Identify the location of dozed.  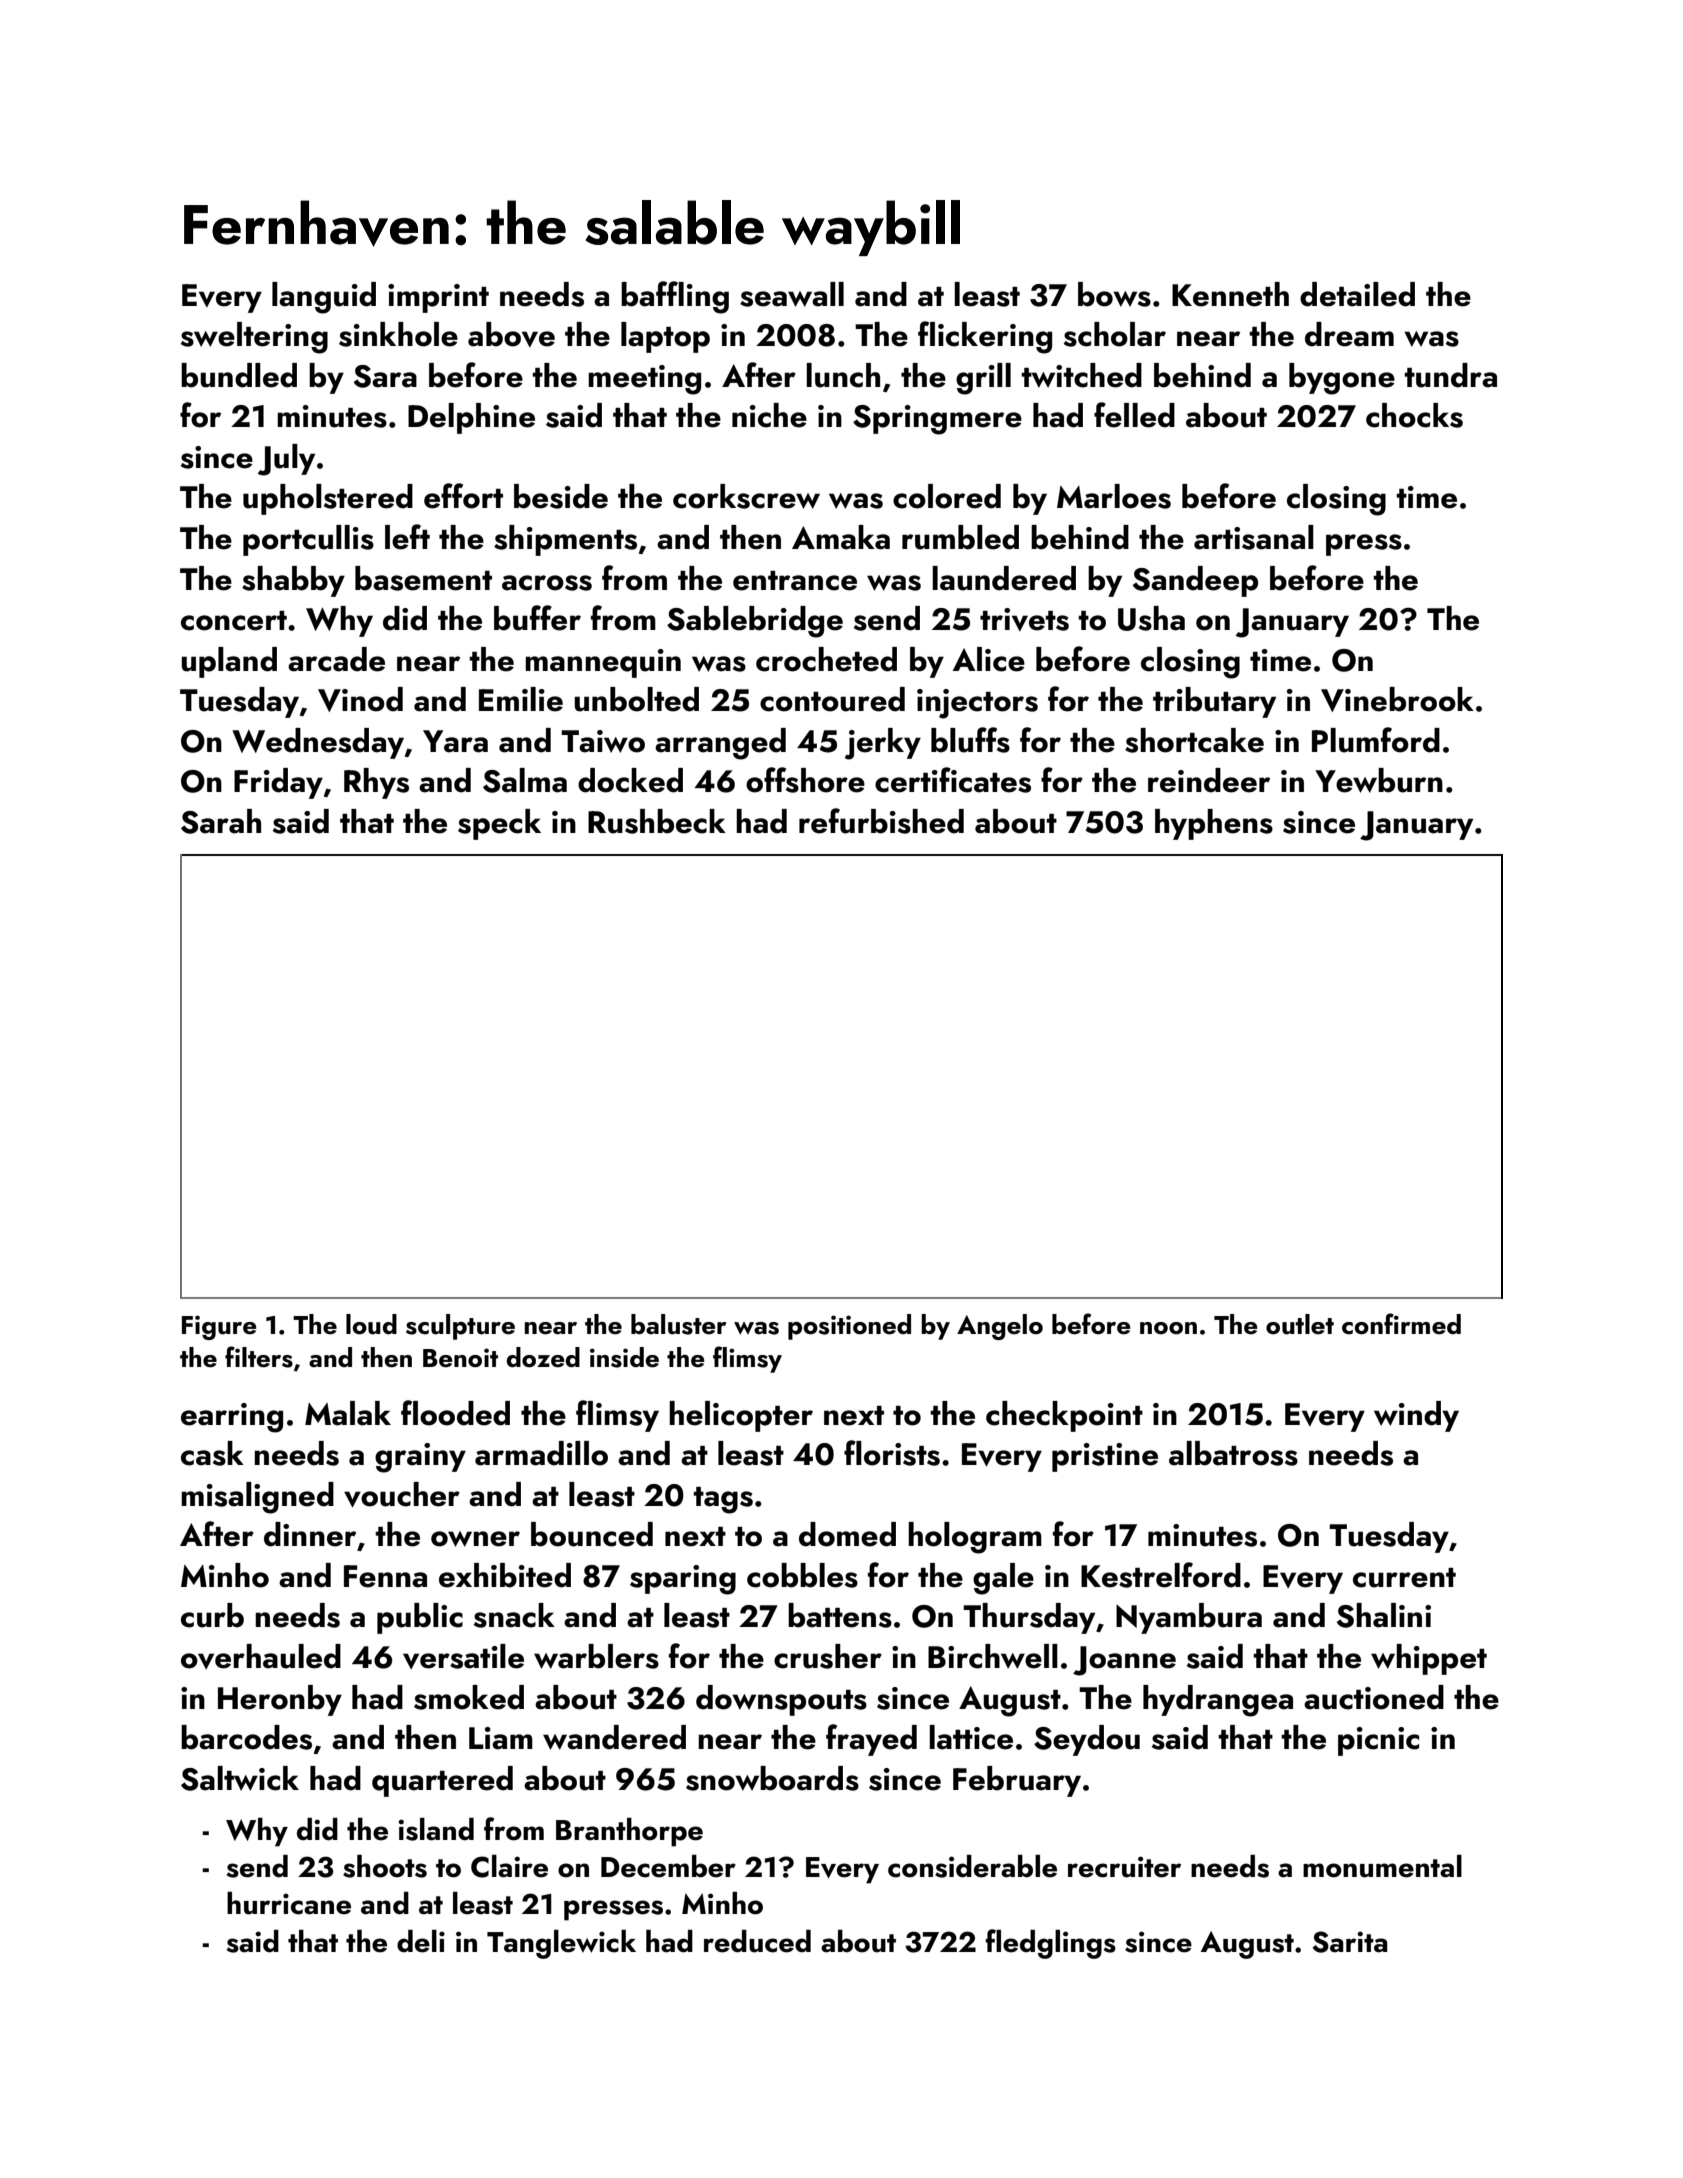
(543, 1357).
